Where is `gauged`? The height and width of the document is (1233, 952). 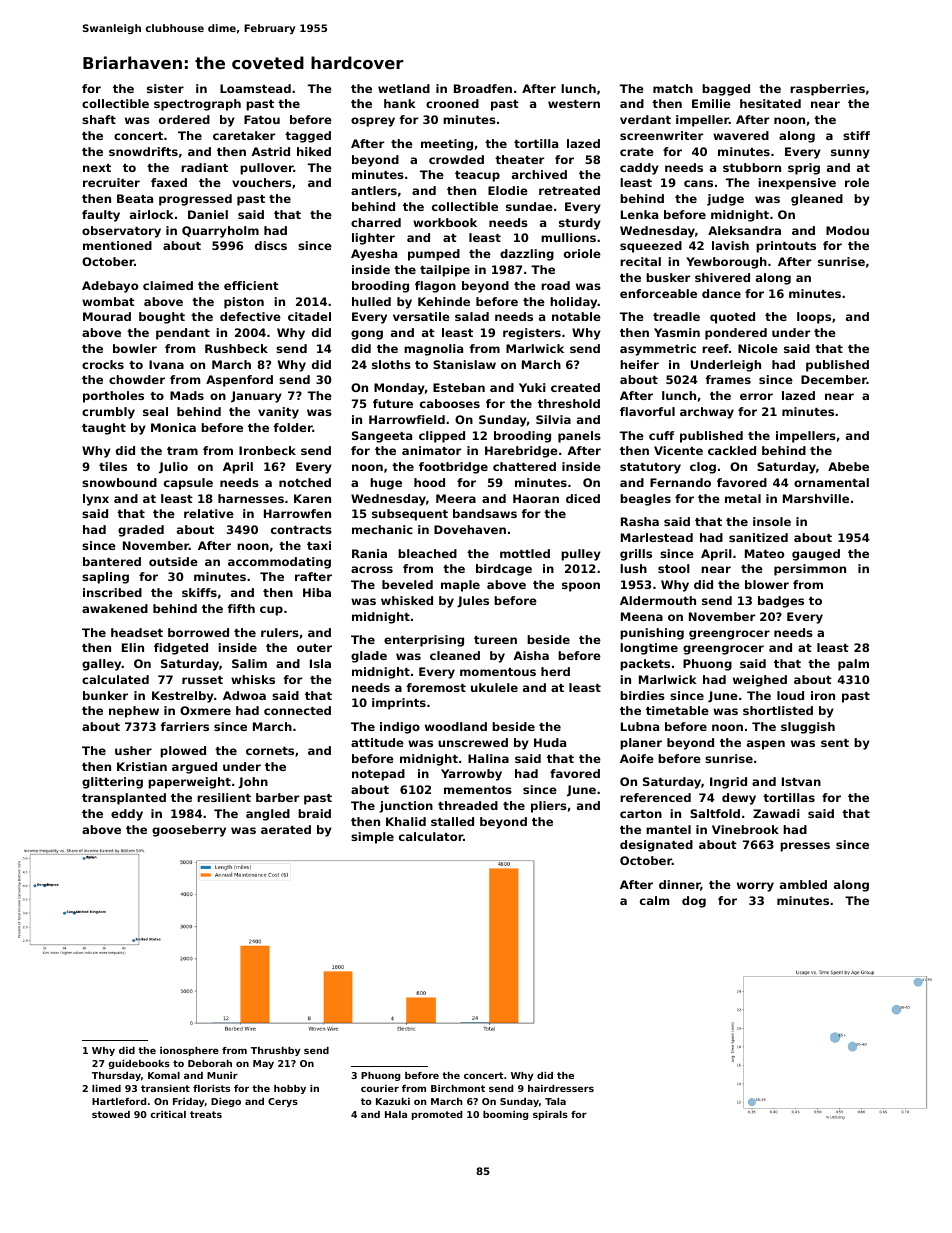 gauged is located at coordinates (816, 555).
